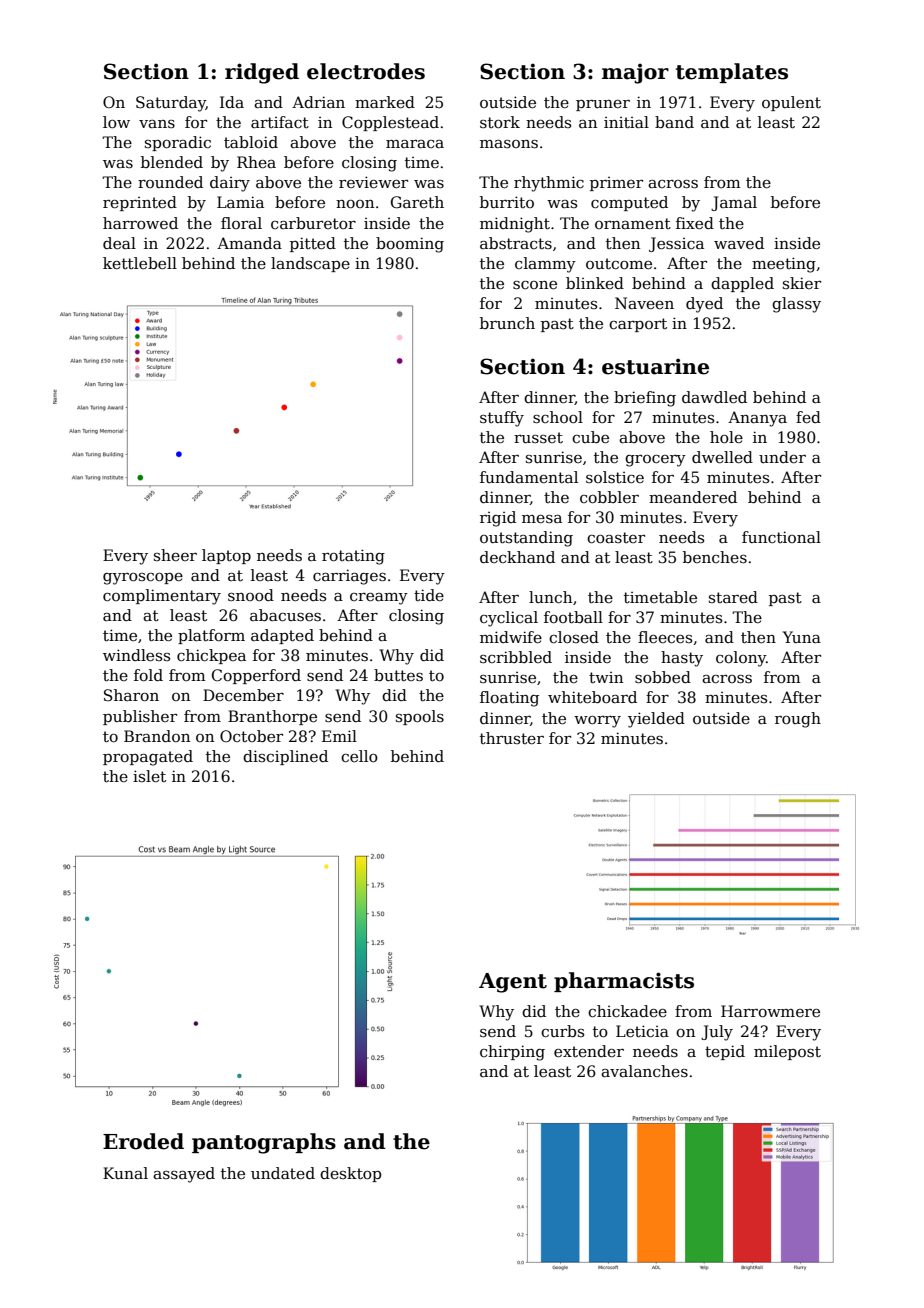 This image has width=924, height=1308. What do you see at coordinates (635, 73) in the image?
I see `major` at bounding box center [635, 73].
